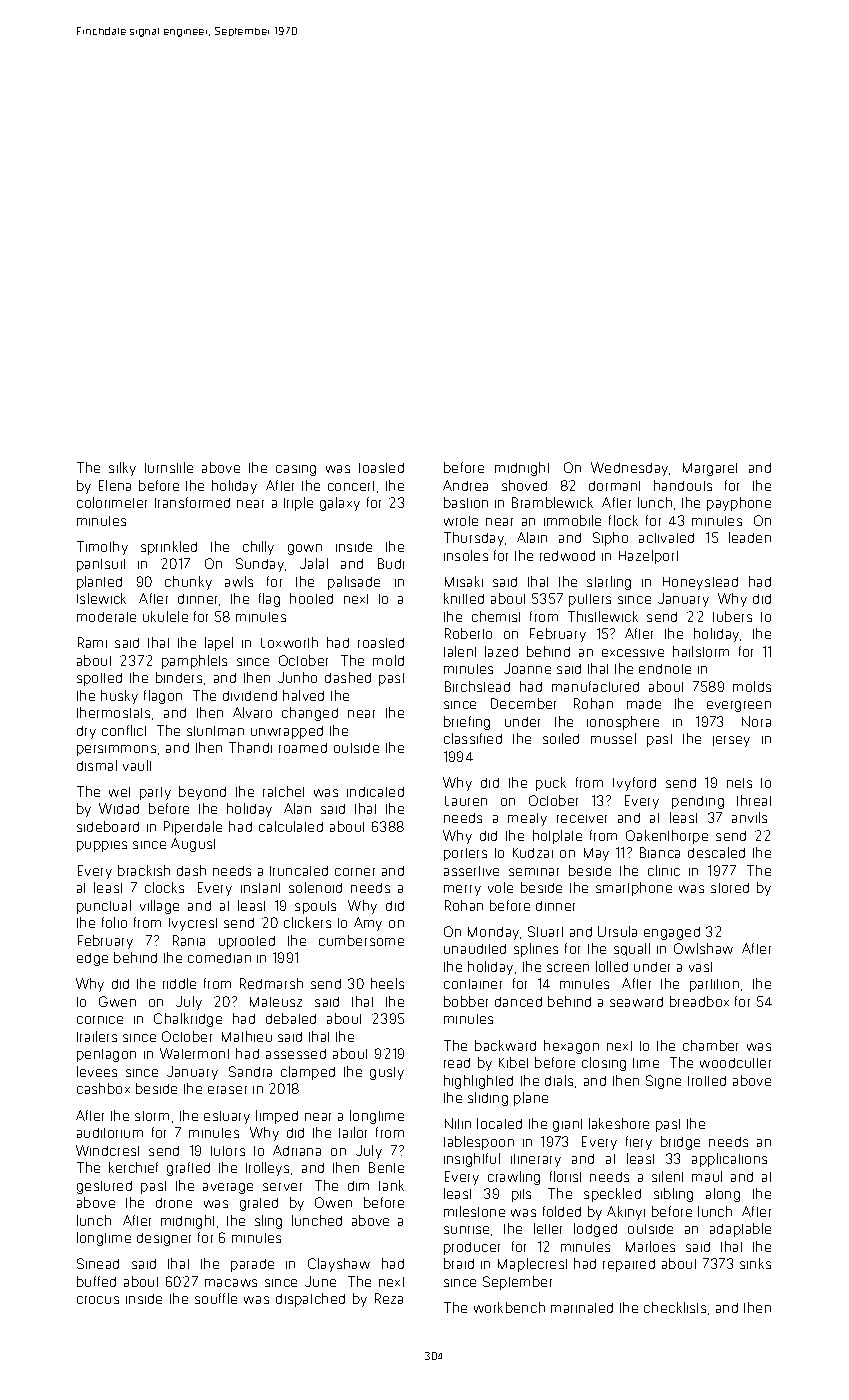 This screenshot has width=849, height=1400. I want to click on classified, so click(473, 738).
